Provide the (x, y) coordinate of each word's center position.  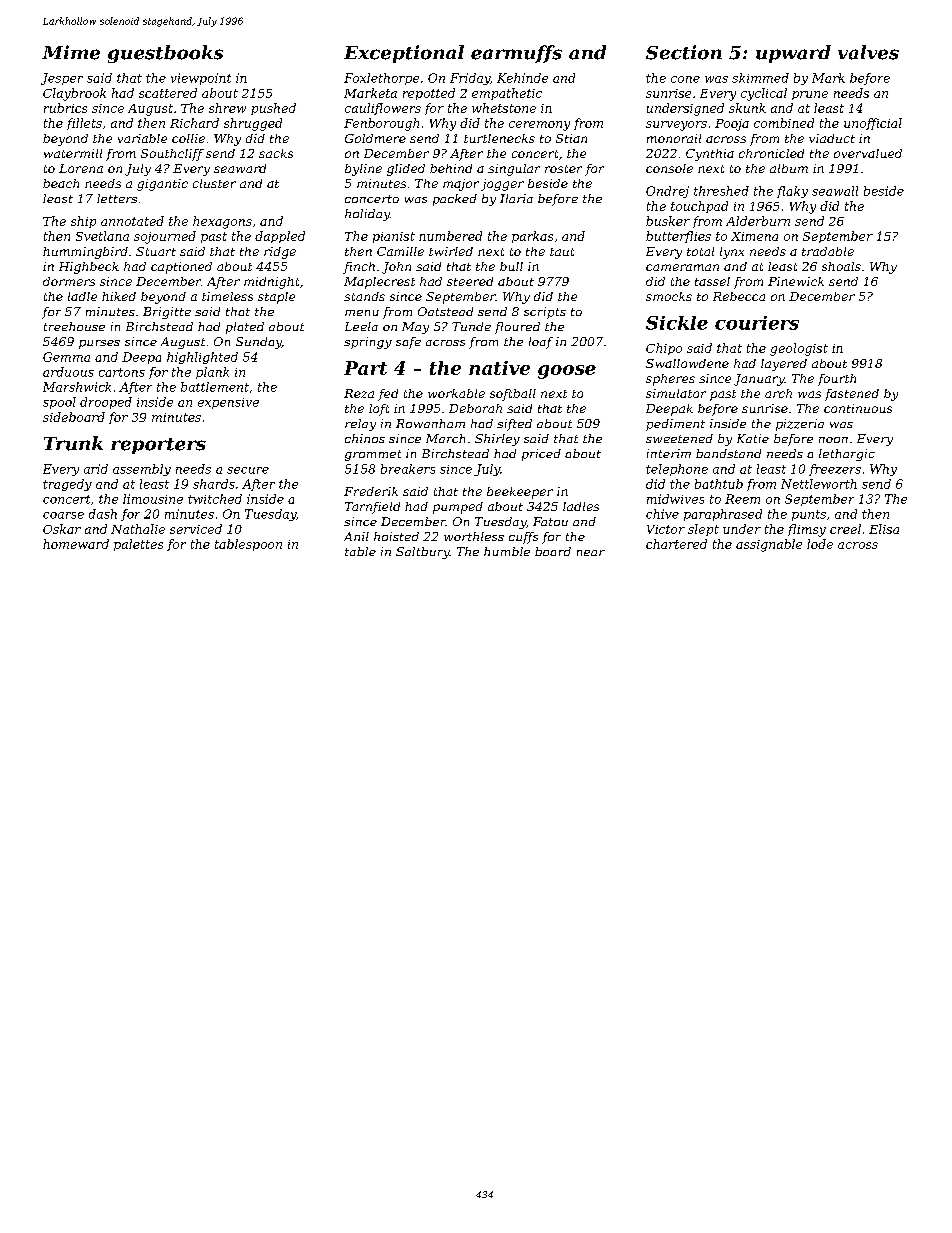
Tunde (471, 326)
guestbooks (165, 54)
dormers (69, 281)
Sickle (677, 323)
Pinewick (796, 281)
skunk (747, 108)
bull (511, 266)
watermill (73, 153)
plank (212, 373)
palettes (138, 545)
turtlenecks (499, 138)
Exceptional (404, 54)
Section (684, 52)
